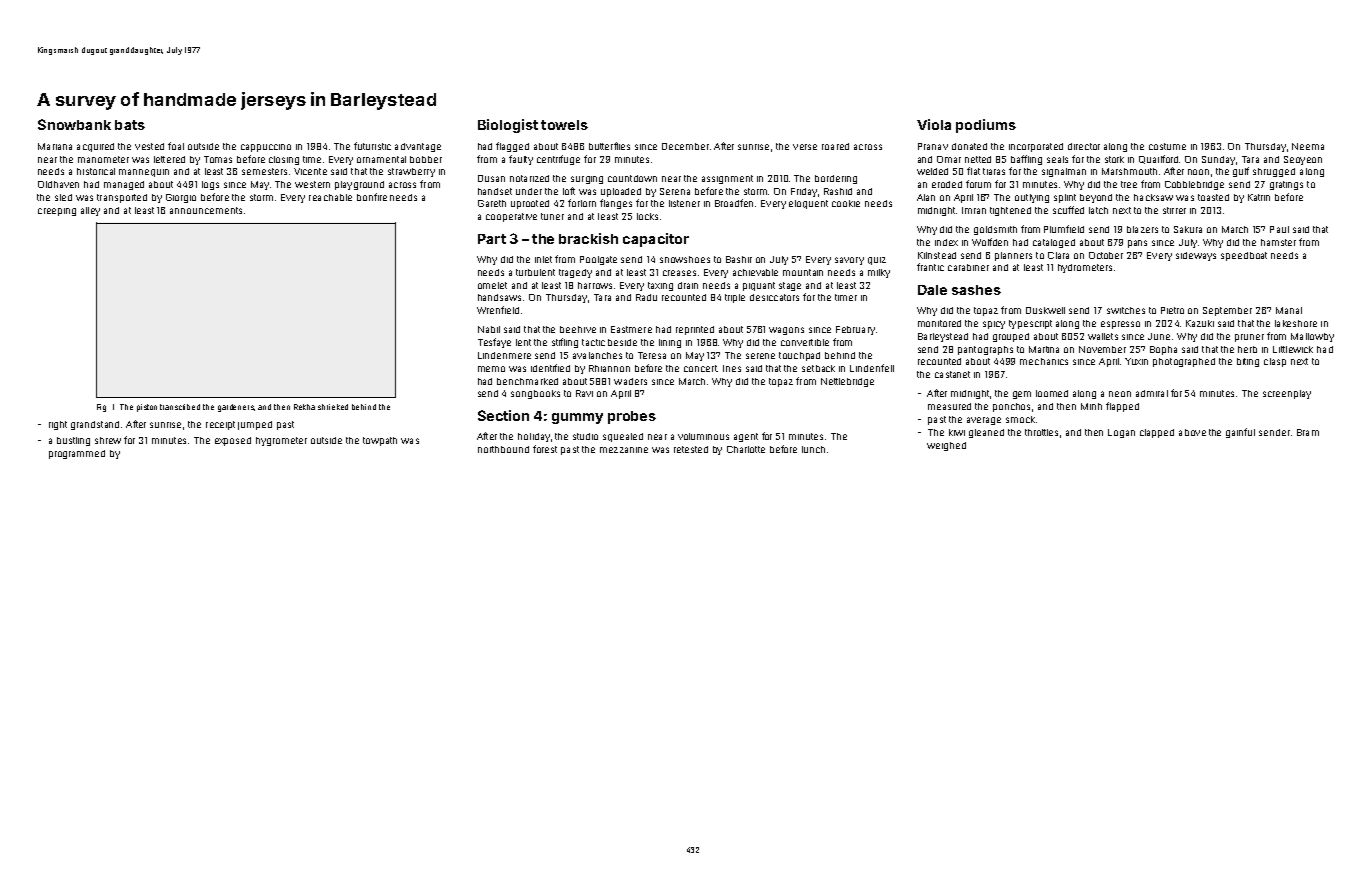  What do you see at coordinates (1308, 146) in the document?
I see `Neema` at bounding box center [1308, 146].
